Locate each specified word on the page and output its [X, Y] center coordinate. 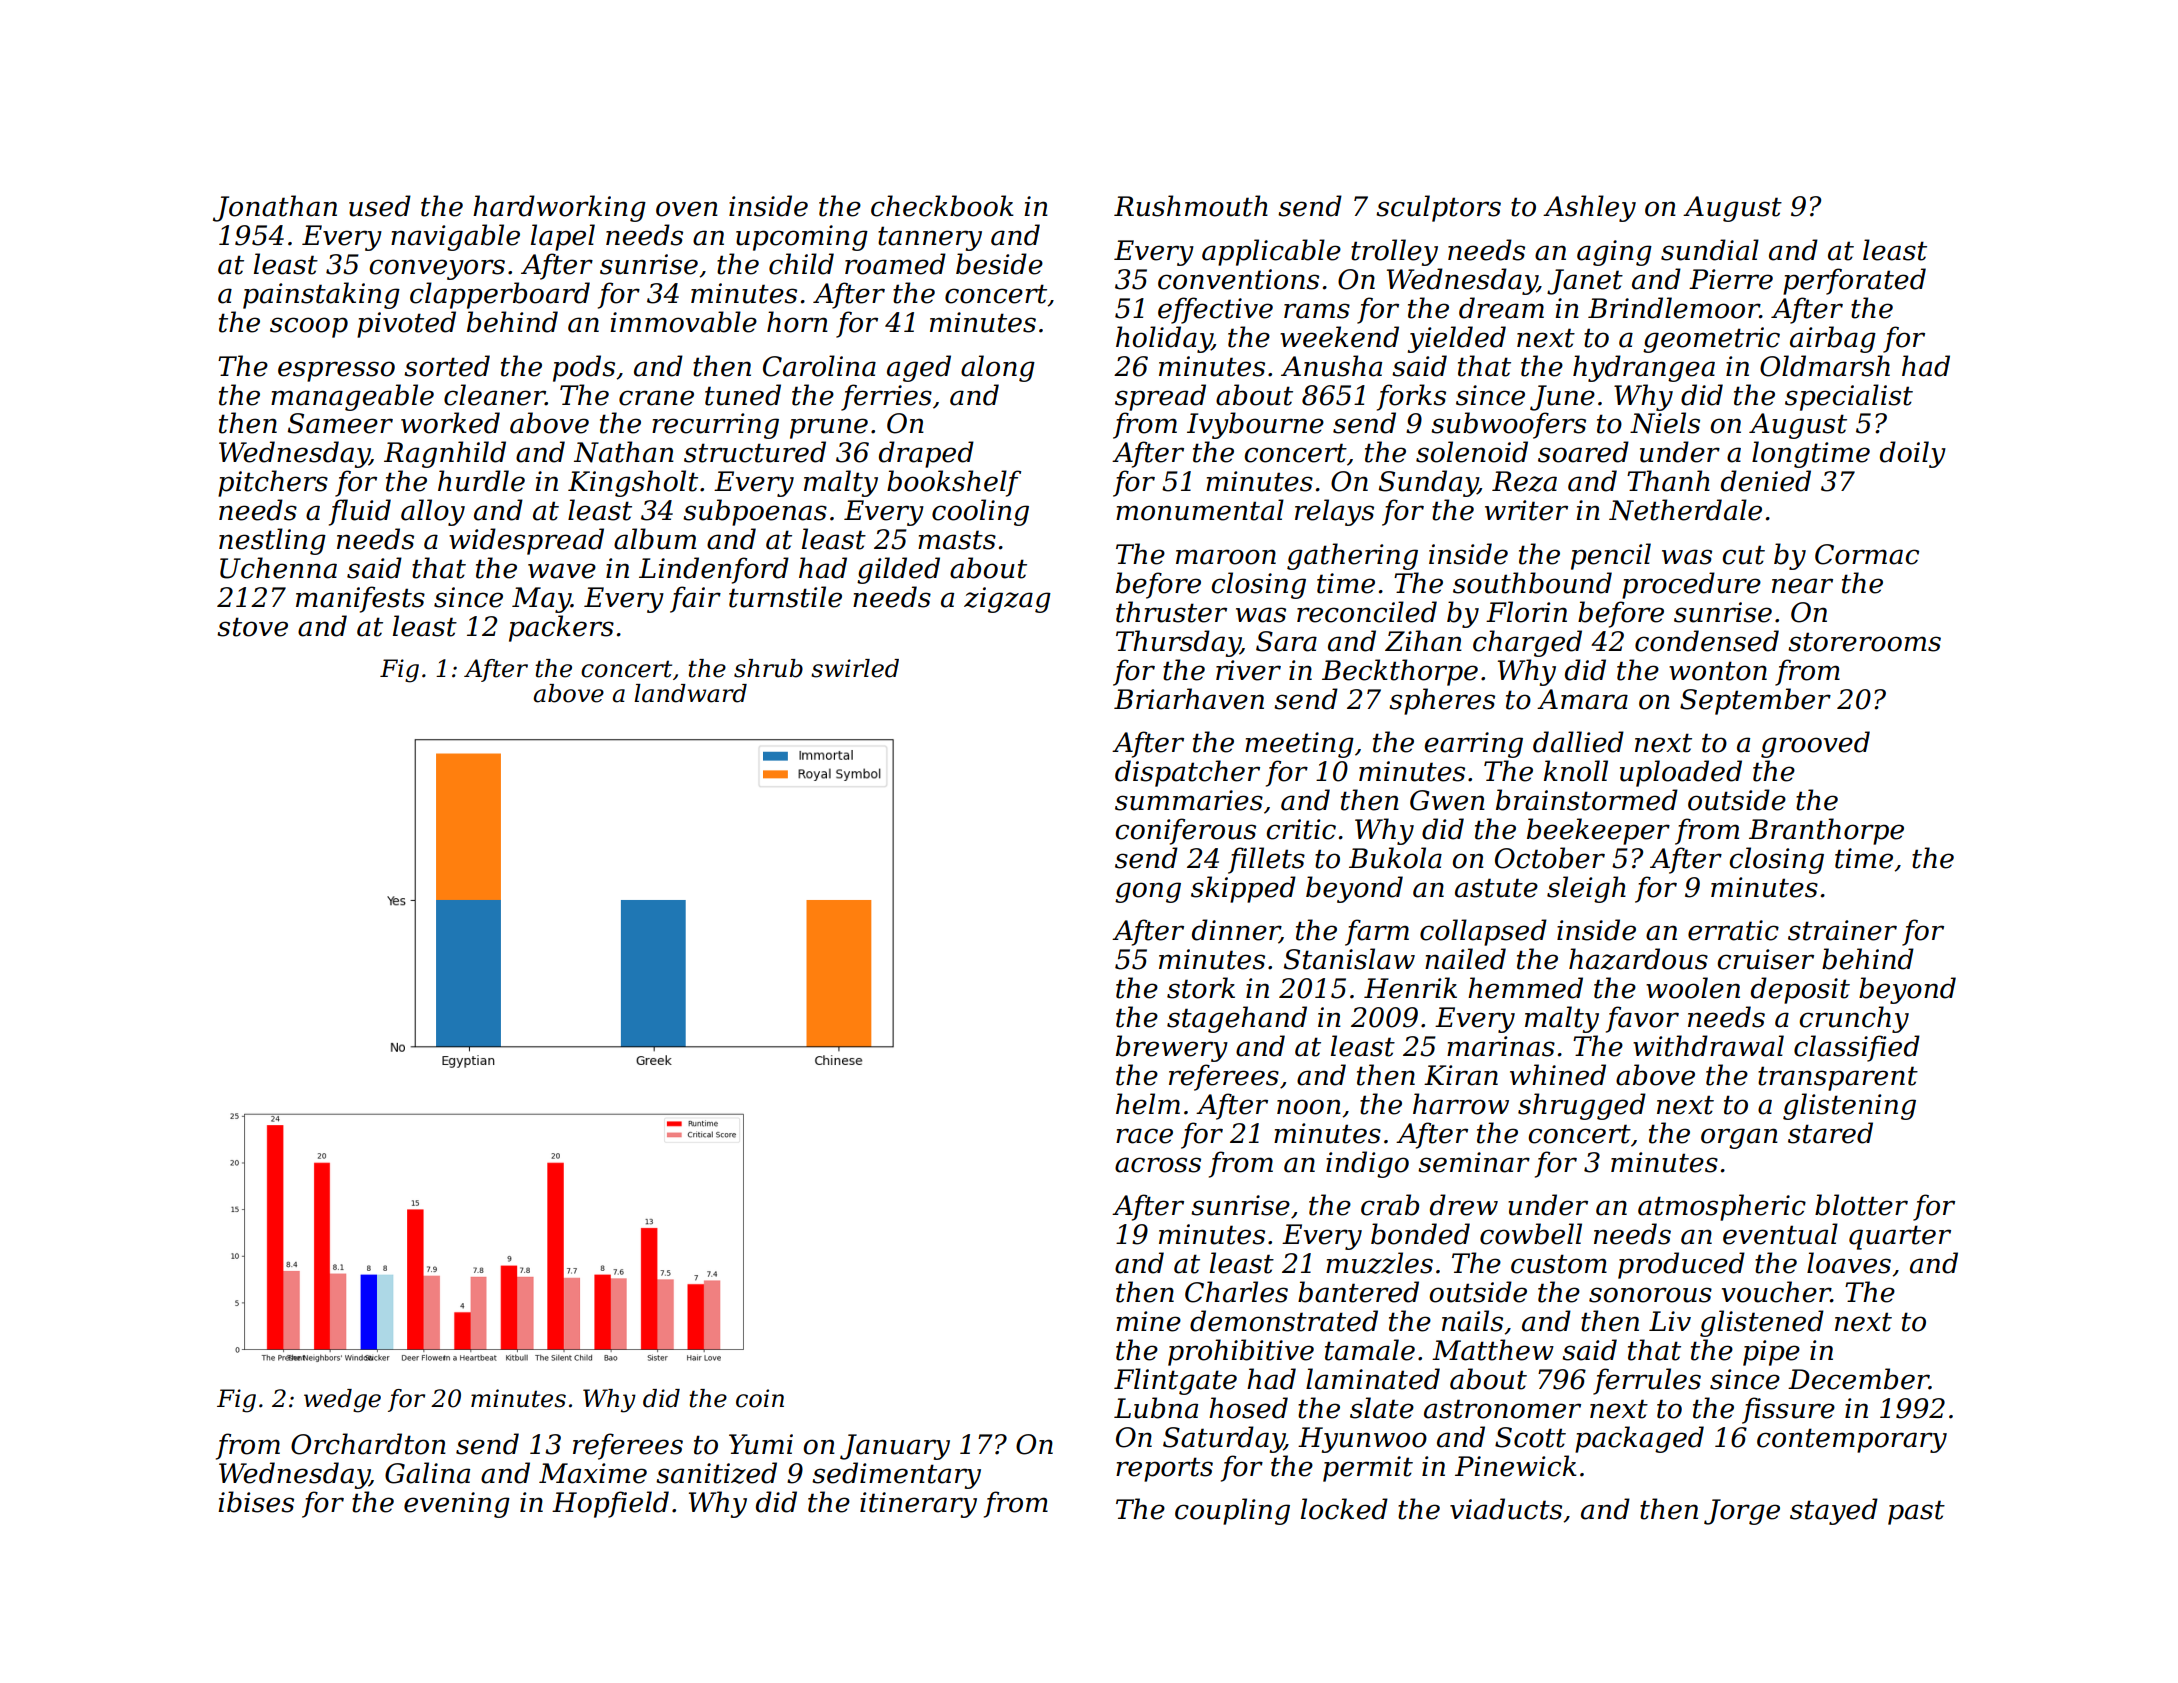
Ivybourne [1255, 425]
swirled [855, 668]
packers [561, 628]
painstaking [321, 295]
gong [1148, 892]
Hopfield [610, 1504]
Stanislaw [1349, 959]
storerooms [1864, 642]
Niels [1665, 423]
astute [1496, 888]
